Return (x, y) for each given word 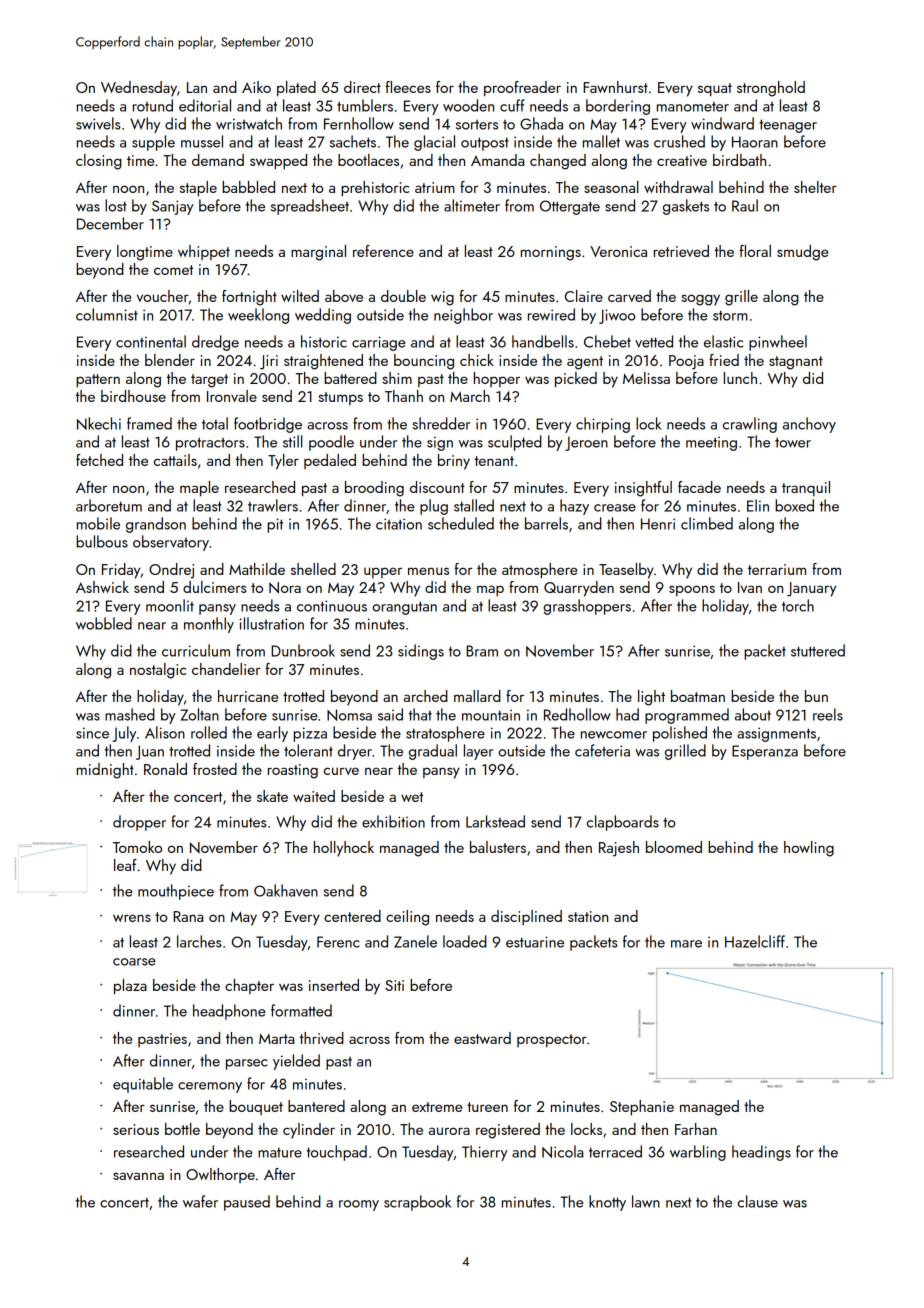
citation (399, 524)
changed (558, 162)
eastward (482, 1038)
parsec (247, 1064)
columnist (107, 314)
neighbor (463, 316)
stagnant (796, 363)
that (420, 714)
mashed (130, 714)
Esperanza (765, 752)
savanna (138, 1176)
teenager (788, 126)
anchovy (809, 425)
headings (761, 1153)
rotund (153, 105)
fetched (99, 460)
